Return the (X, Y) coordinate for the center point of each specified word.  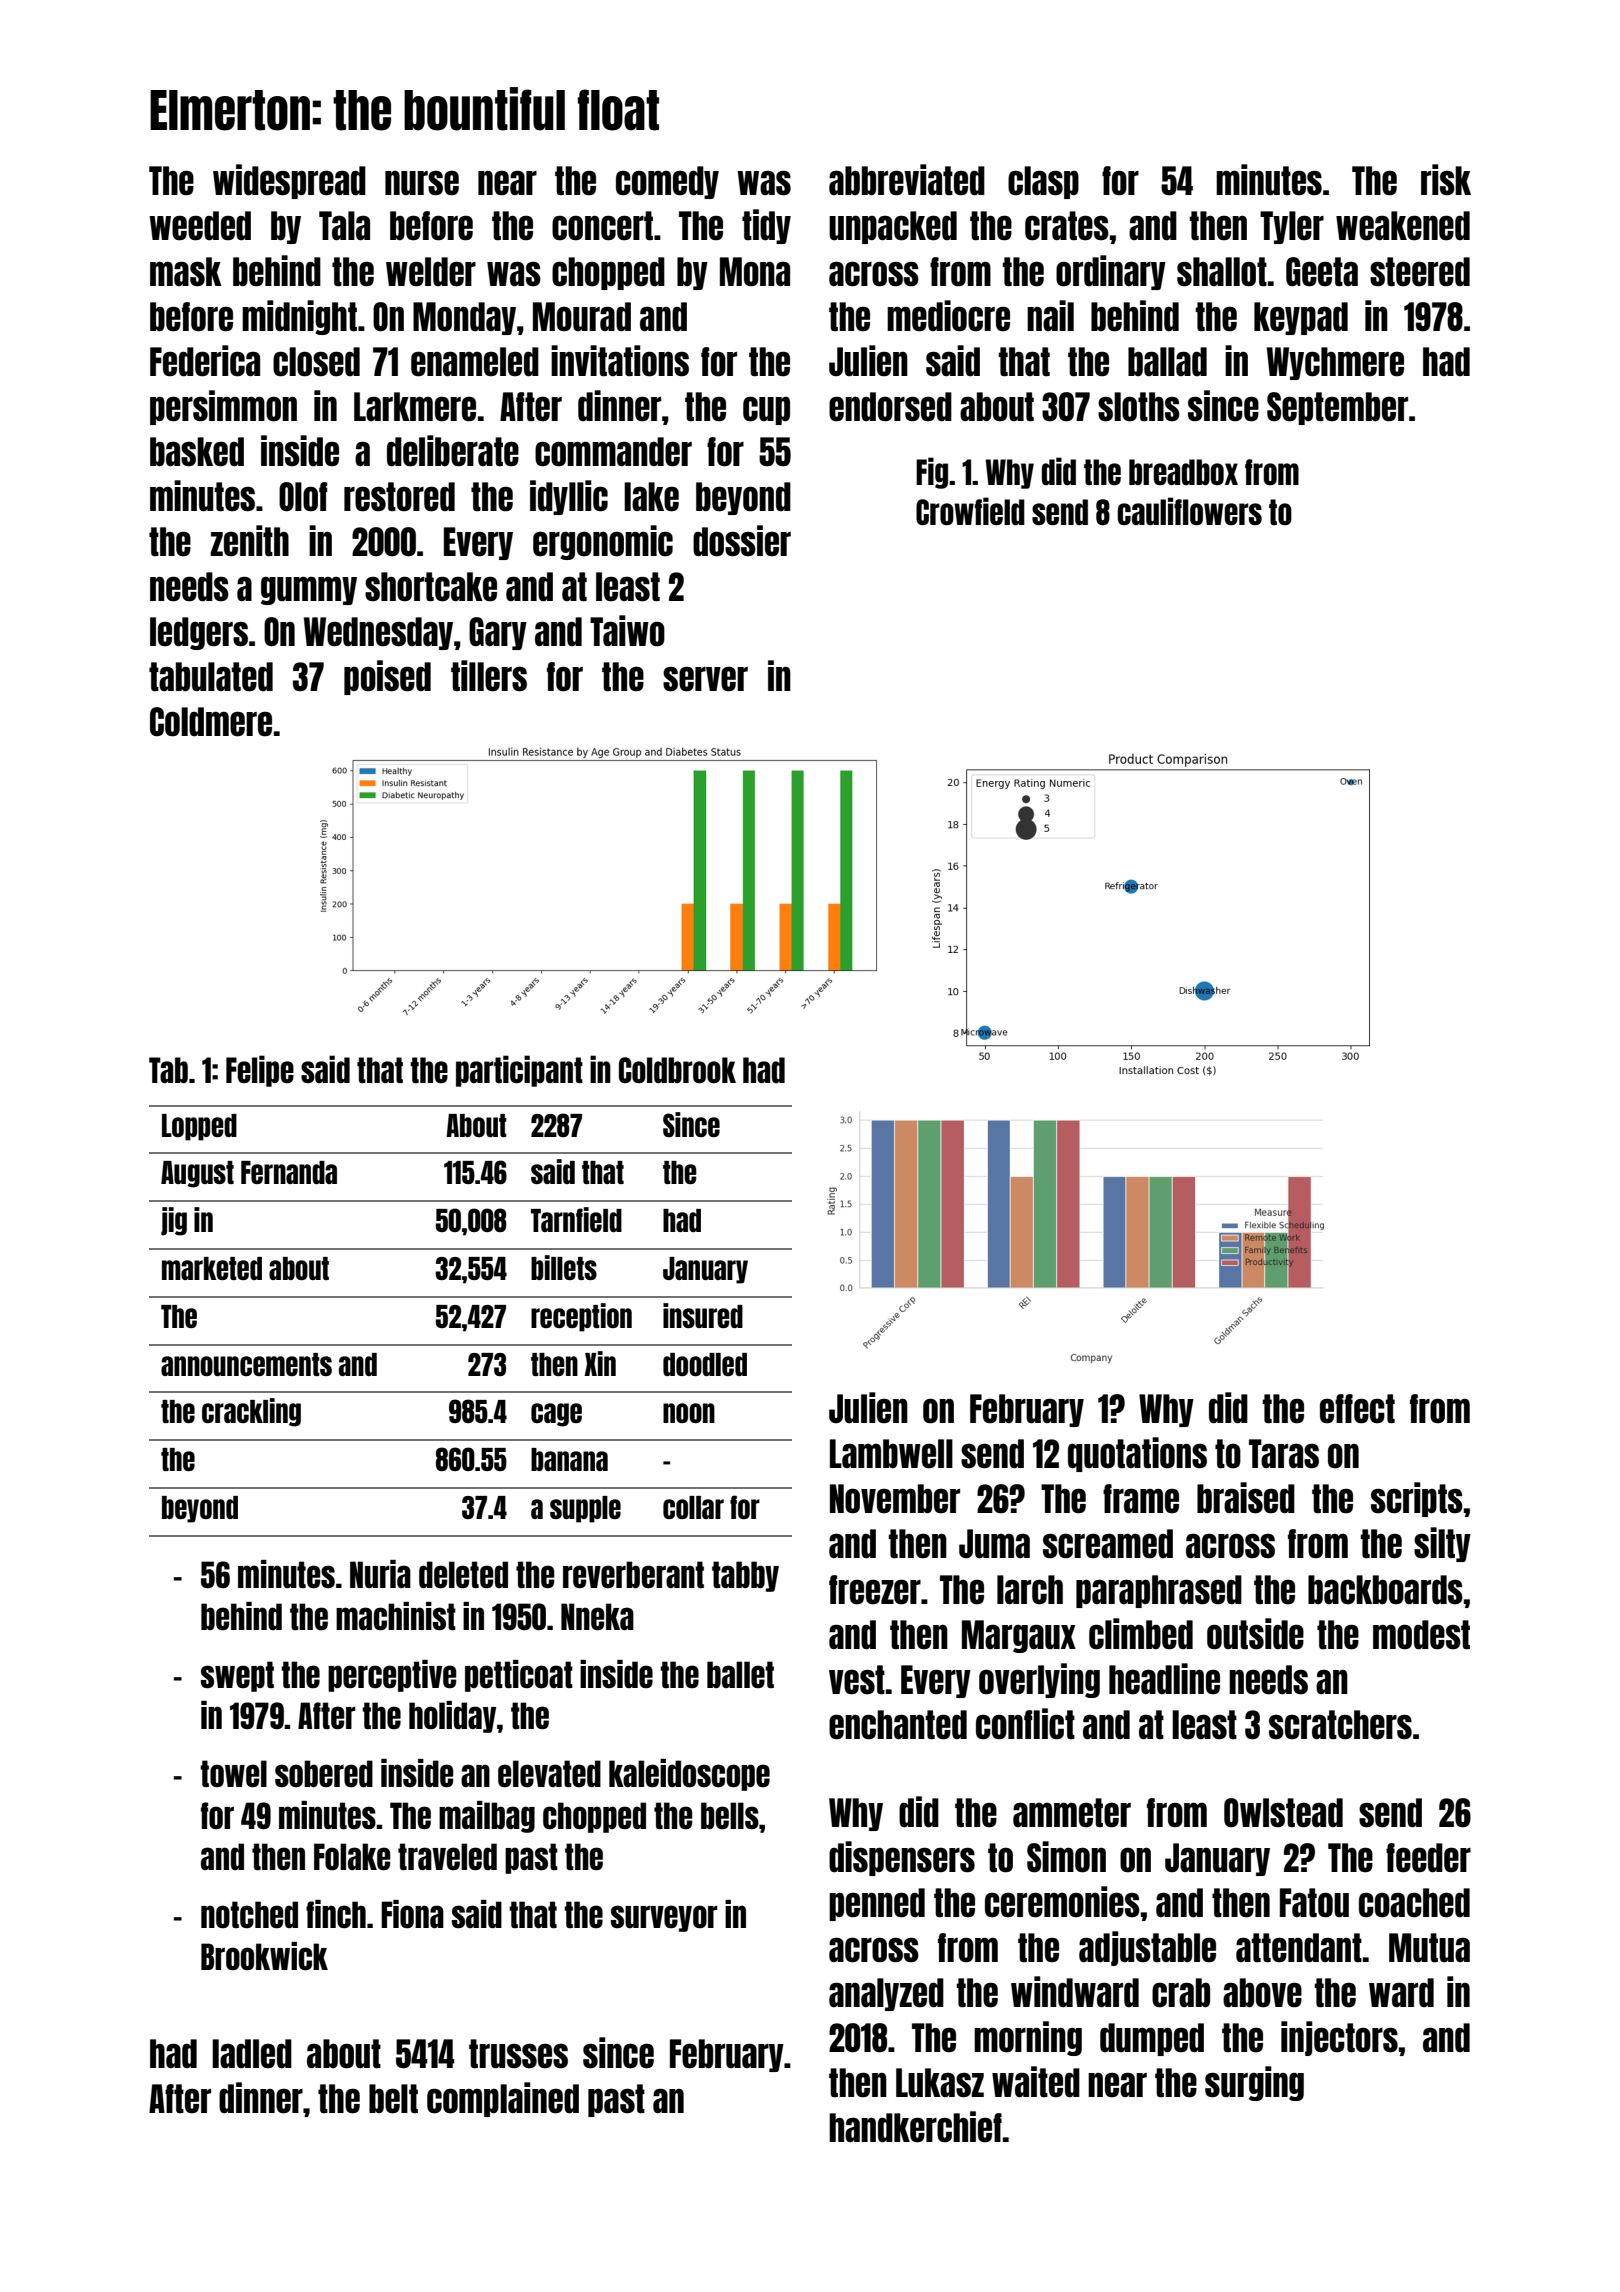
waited (1036, 2082)
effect (1357, 1409)
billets (564, 1267)
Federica (205, 361)
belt (393, 2099)
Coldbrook (677, 1070)
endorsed (890, 407)
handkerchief (915, 2127)
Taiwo (627, 631)
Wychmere (1335, 363)
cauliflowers (1189, 511)
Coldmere (211, 722)
